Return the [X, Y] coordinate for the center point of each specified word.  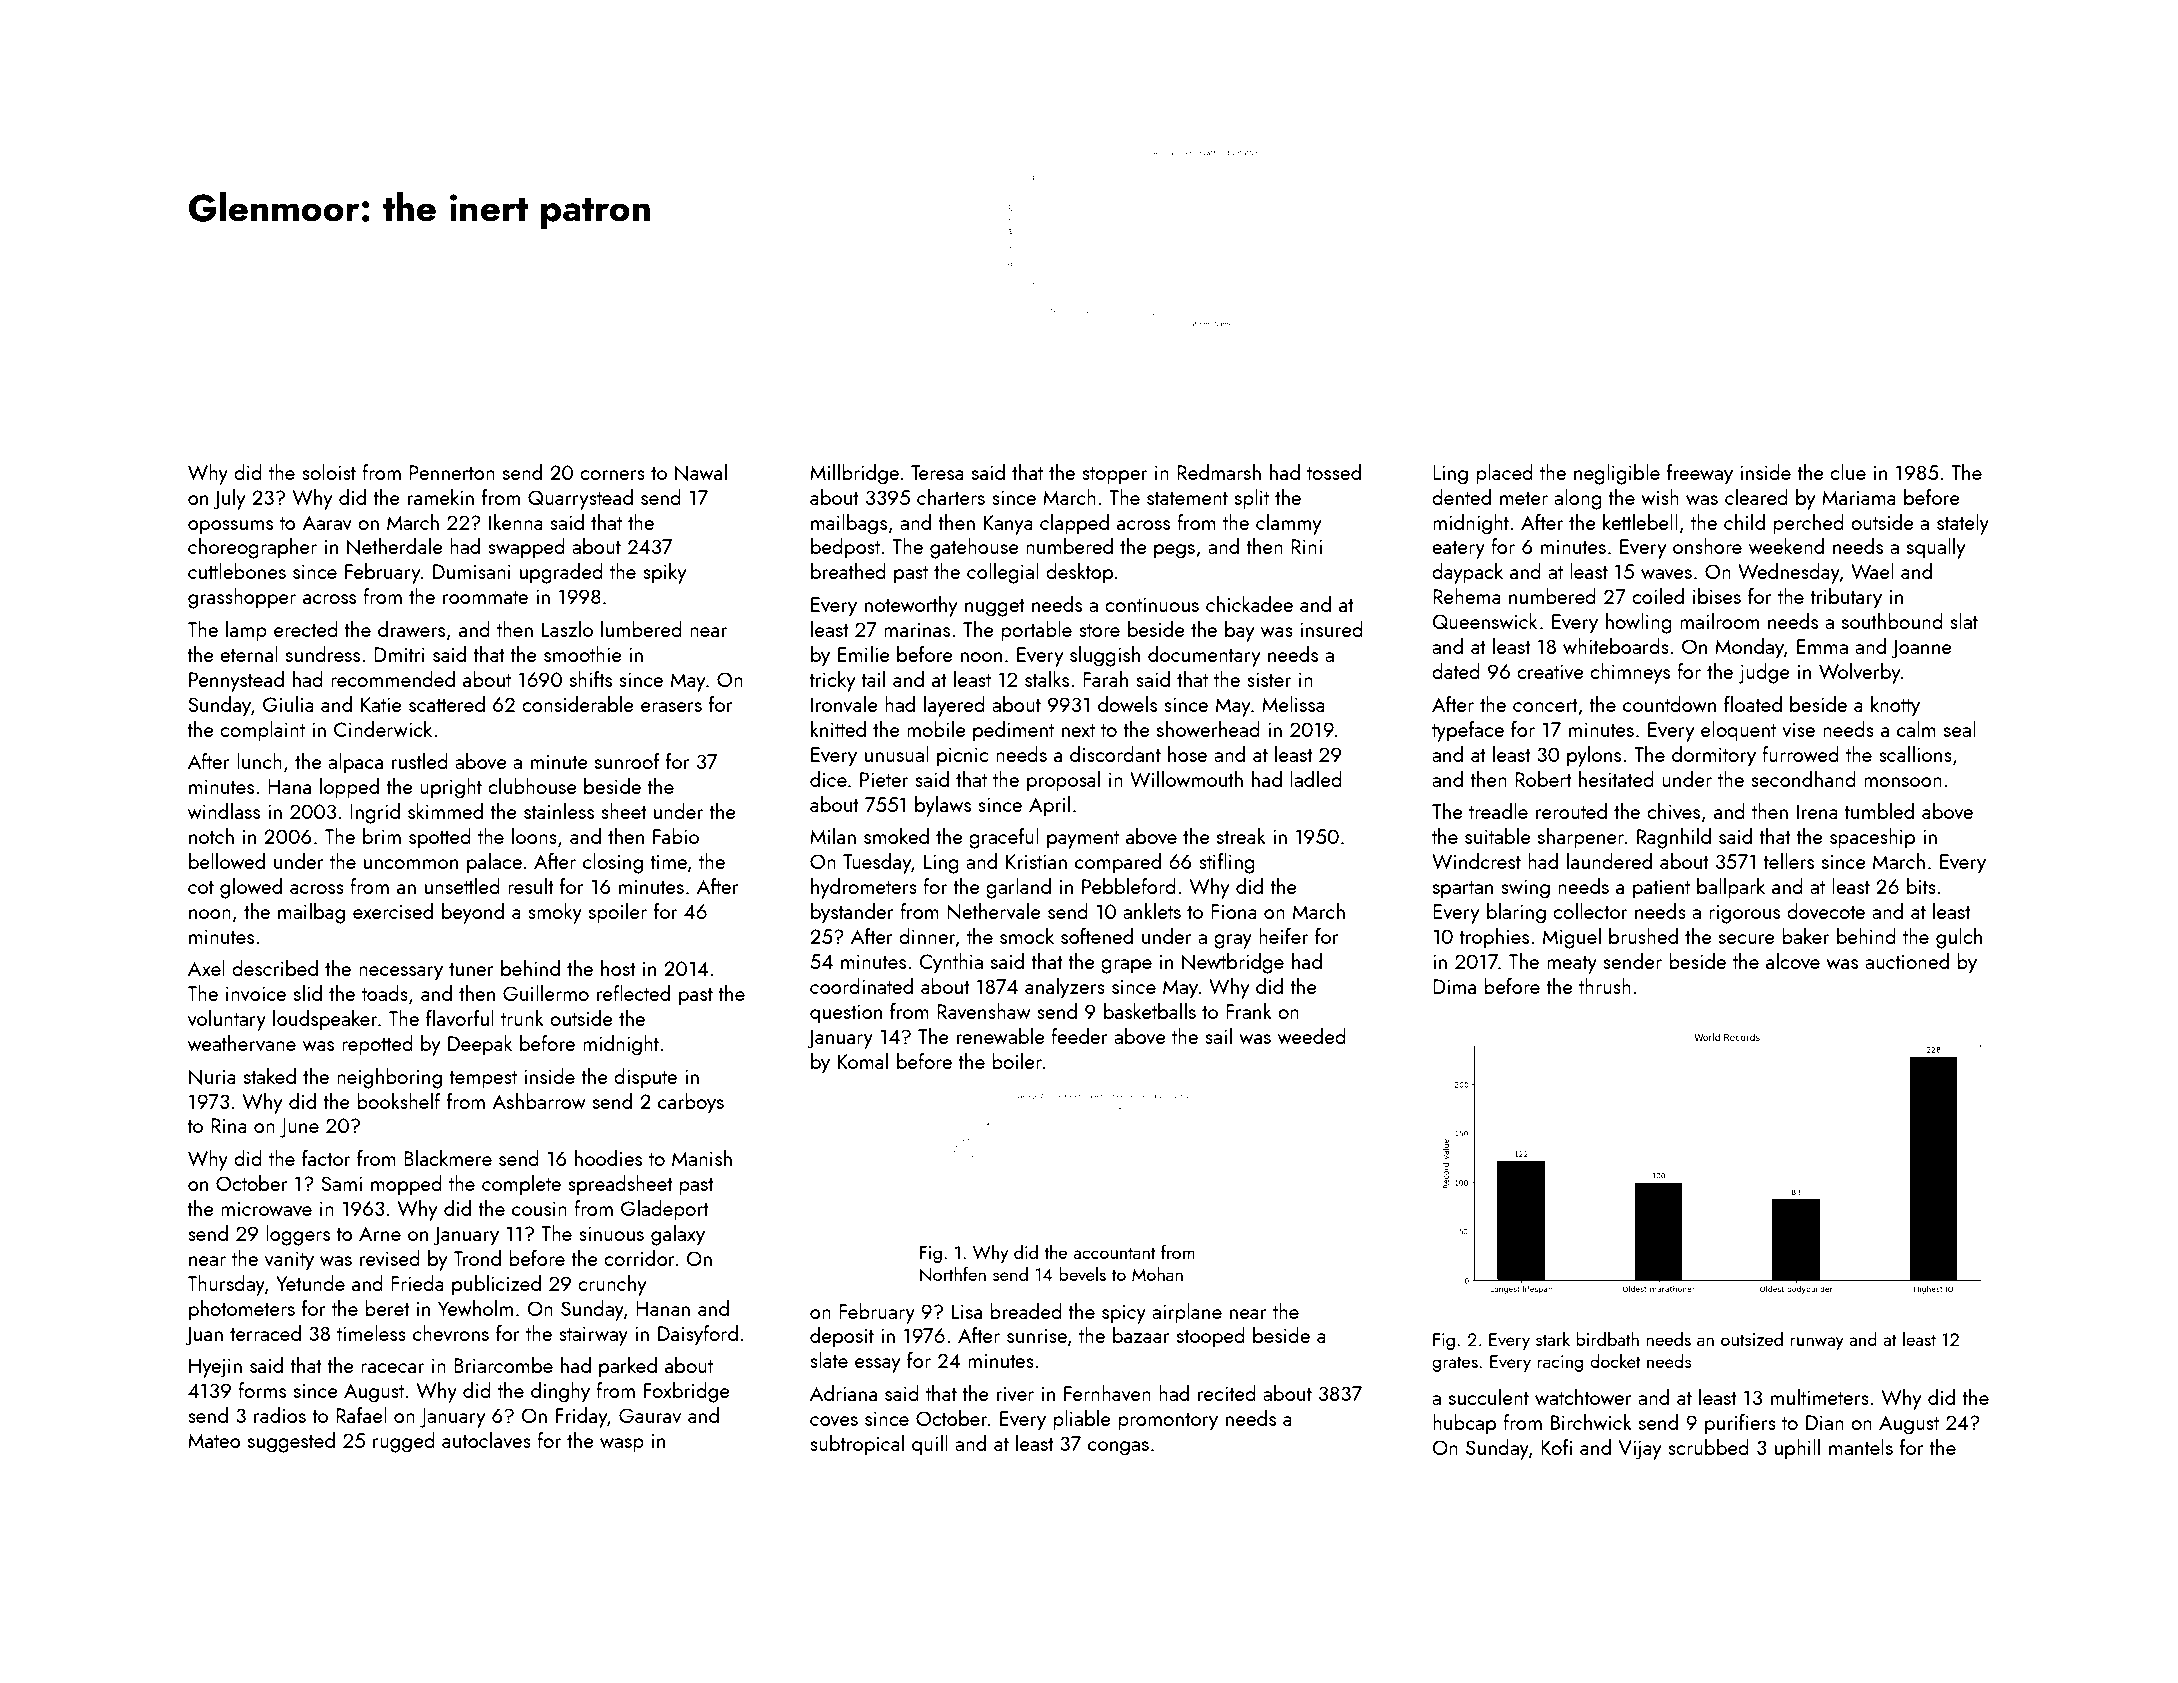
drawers [411, 629]
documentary [1204, 656]
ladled [1316, 779]
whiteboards [1616, 646]
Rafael [361, 1415]
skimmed [445, 811]
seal [1960, 729]
